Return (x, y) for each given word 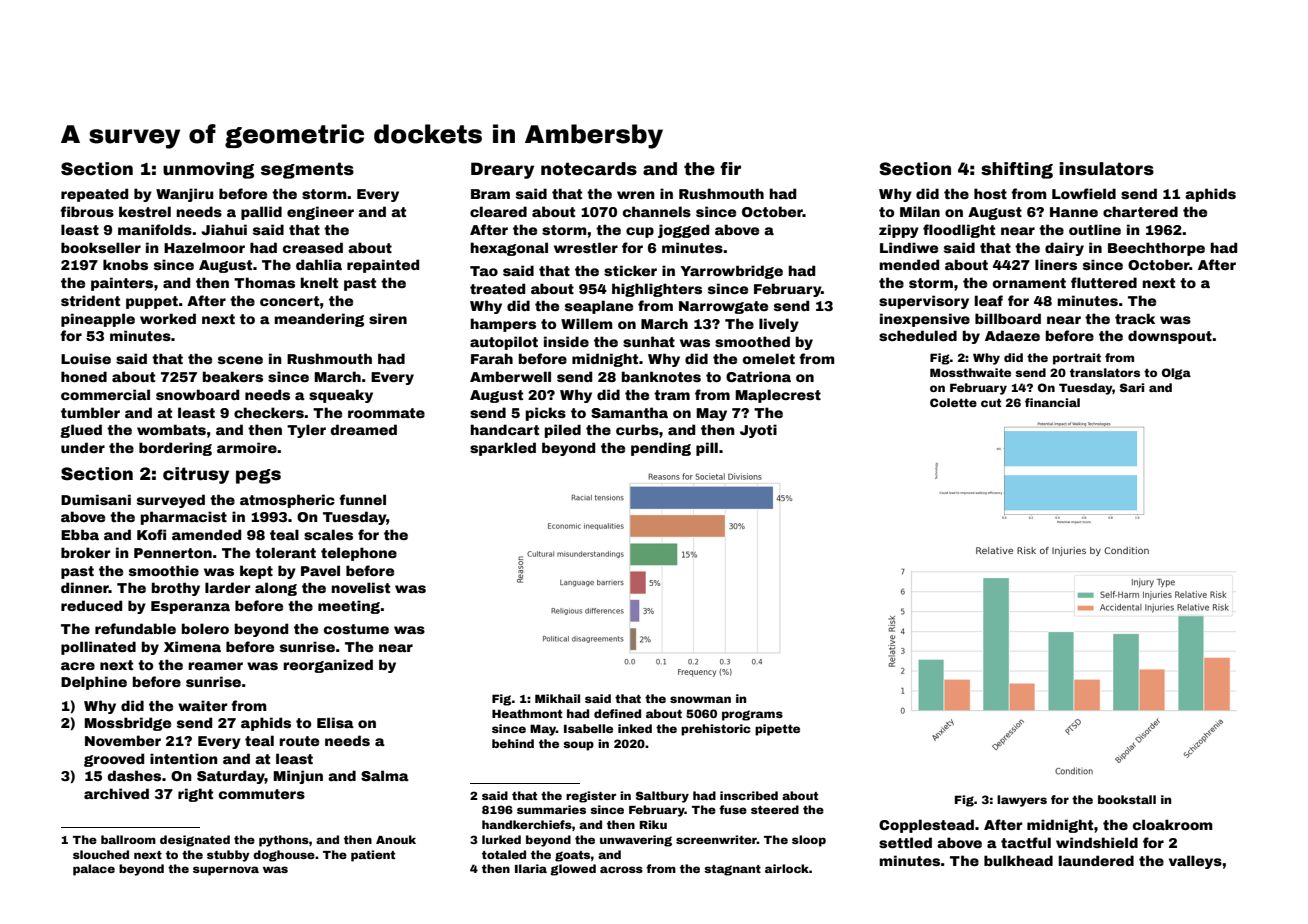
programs (752, 715)
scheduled (918, 335)
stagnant (732, 870)
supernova (226, 871)
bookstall (1127, 799)
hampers (503, 325)
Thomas (264, 282)
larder (228, 587)
